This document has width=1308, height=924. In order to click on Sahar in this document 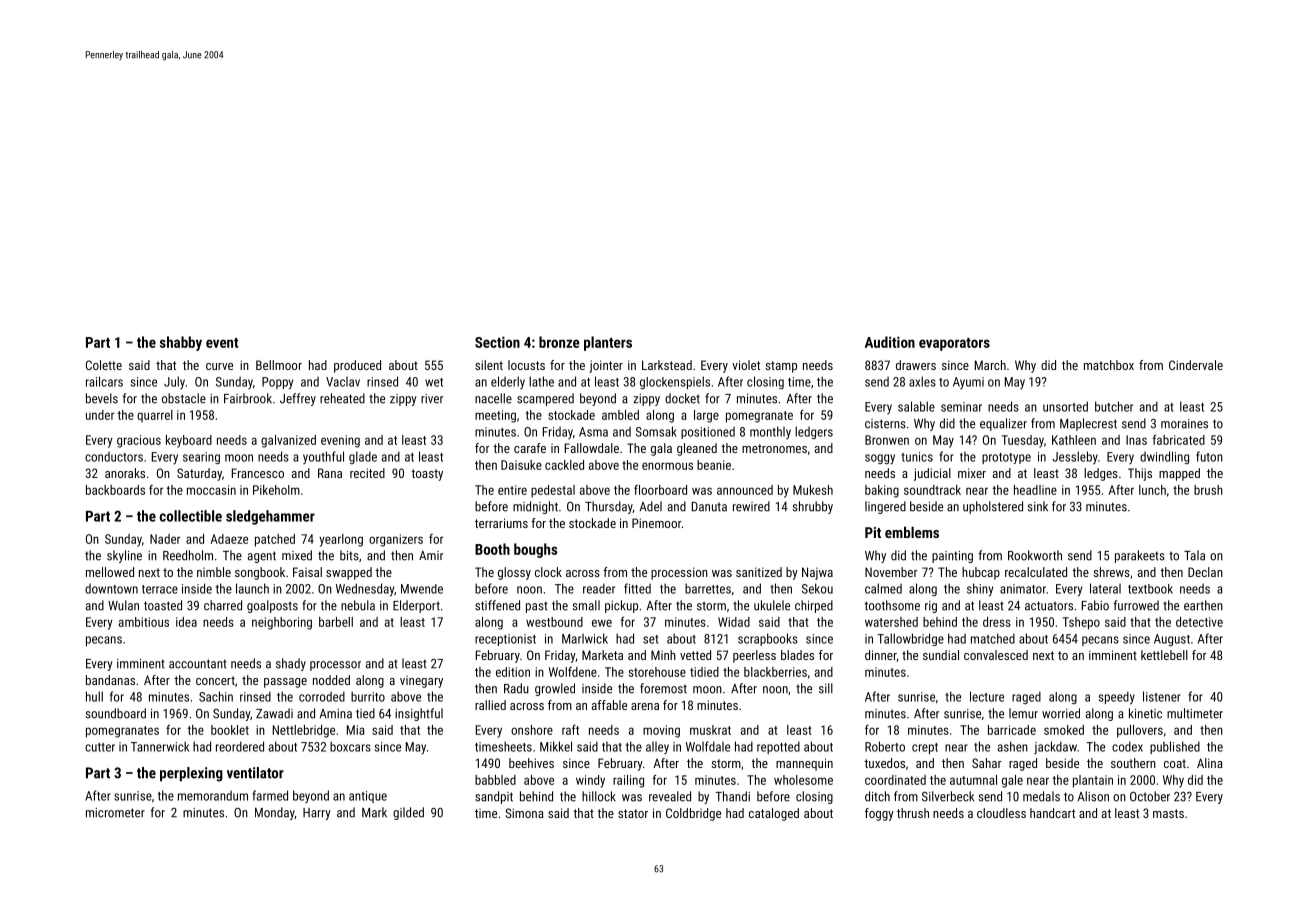, I will do `click(986, 763)`.
